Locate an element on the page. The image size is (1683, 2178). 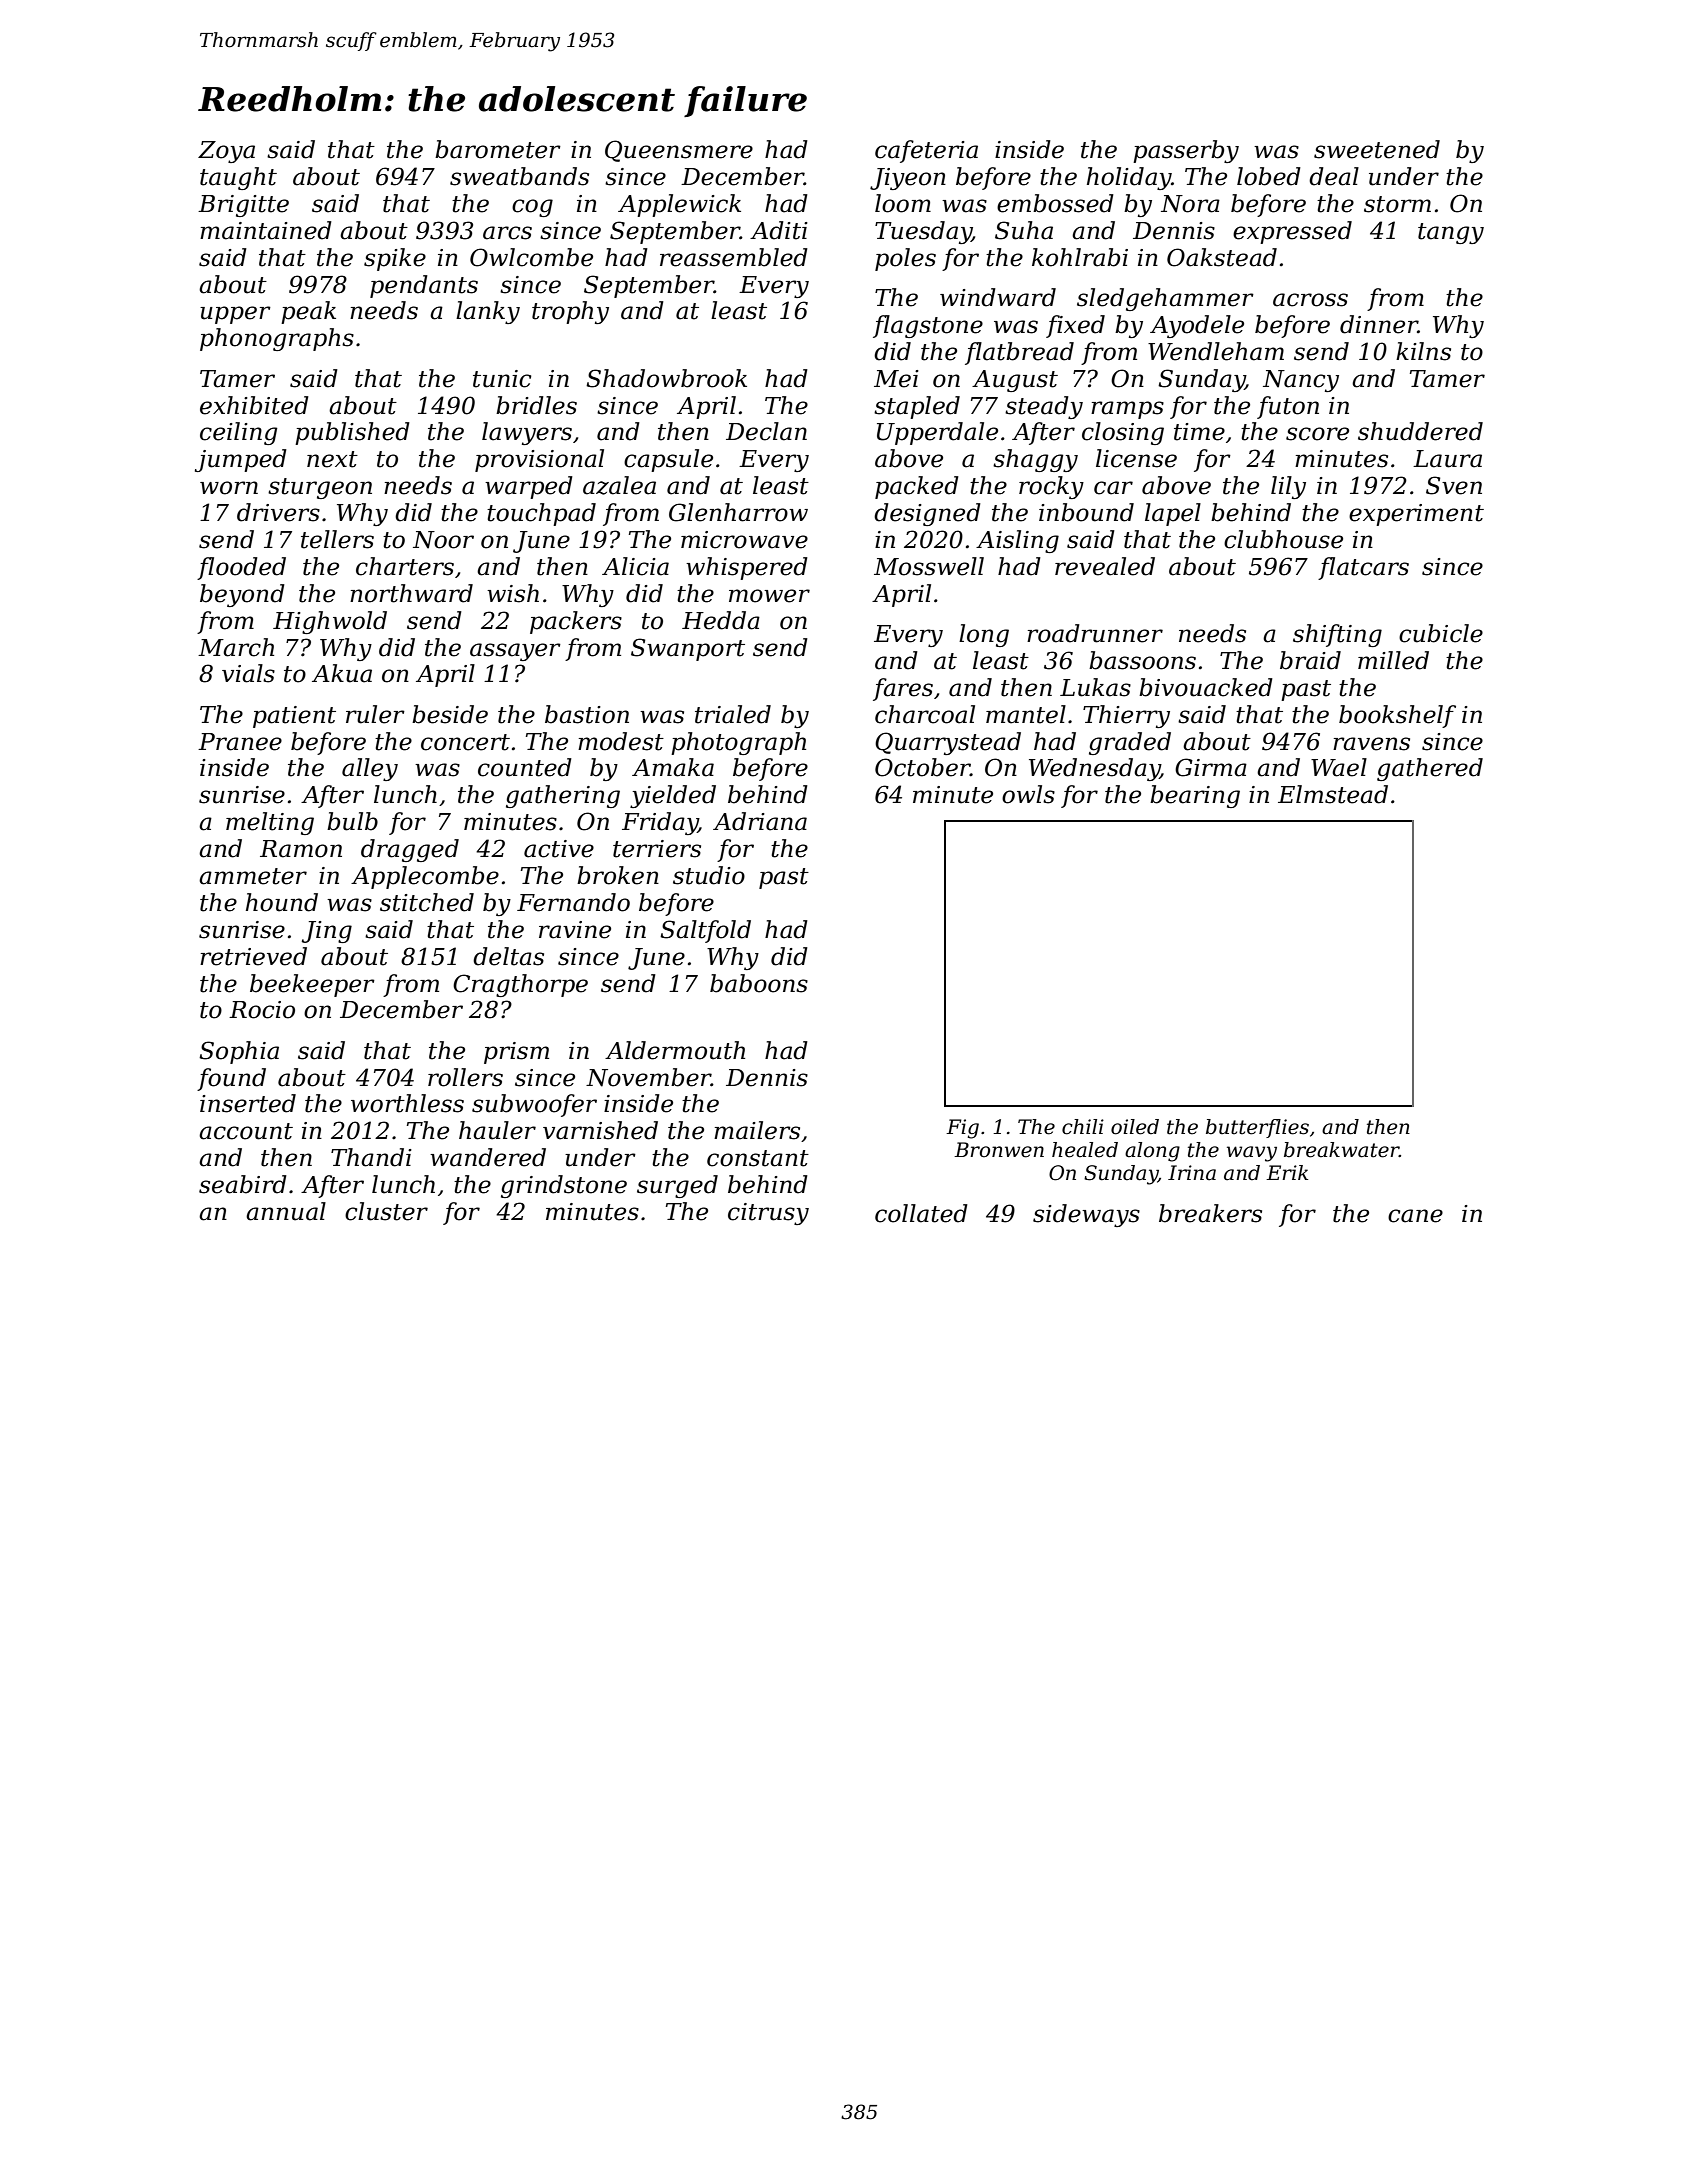
studio is located at coordinates (709, 875).
